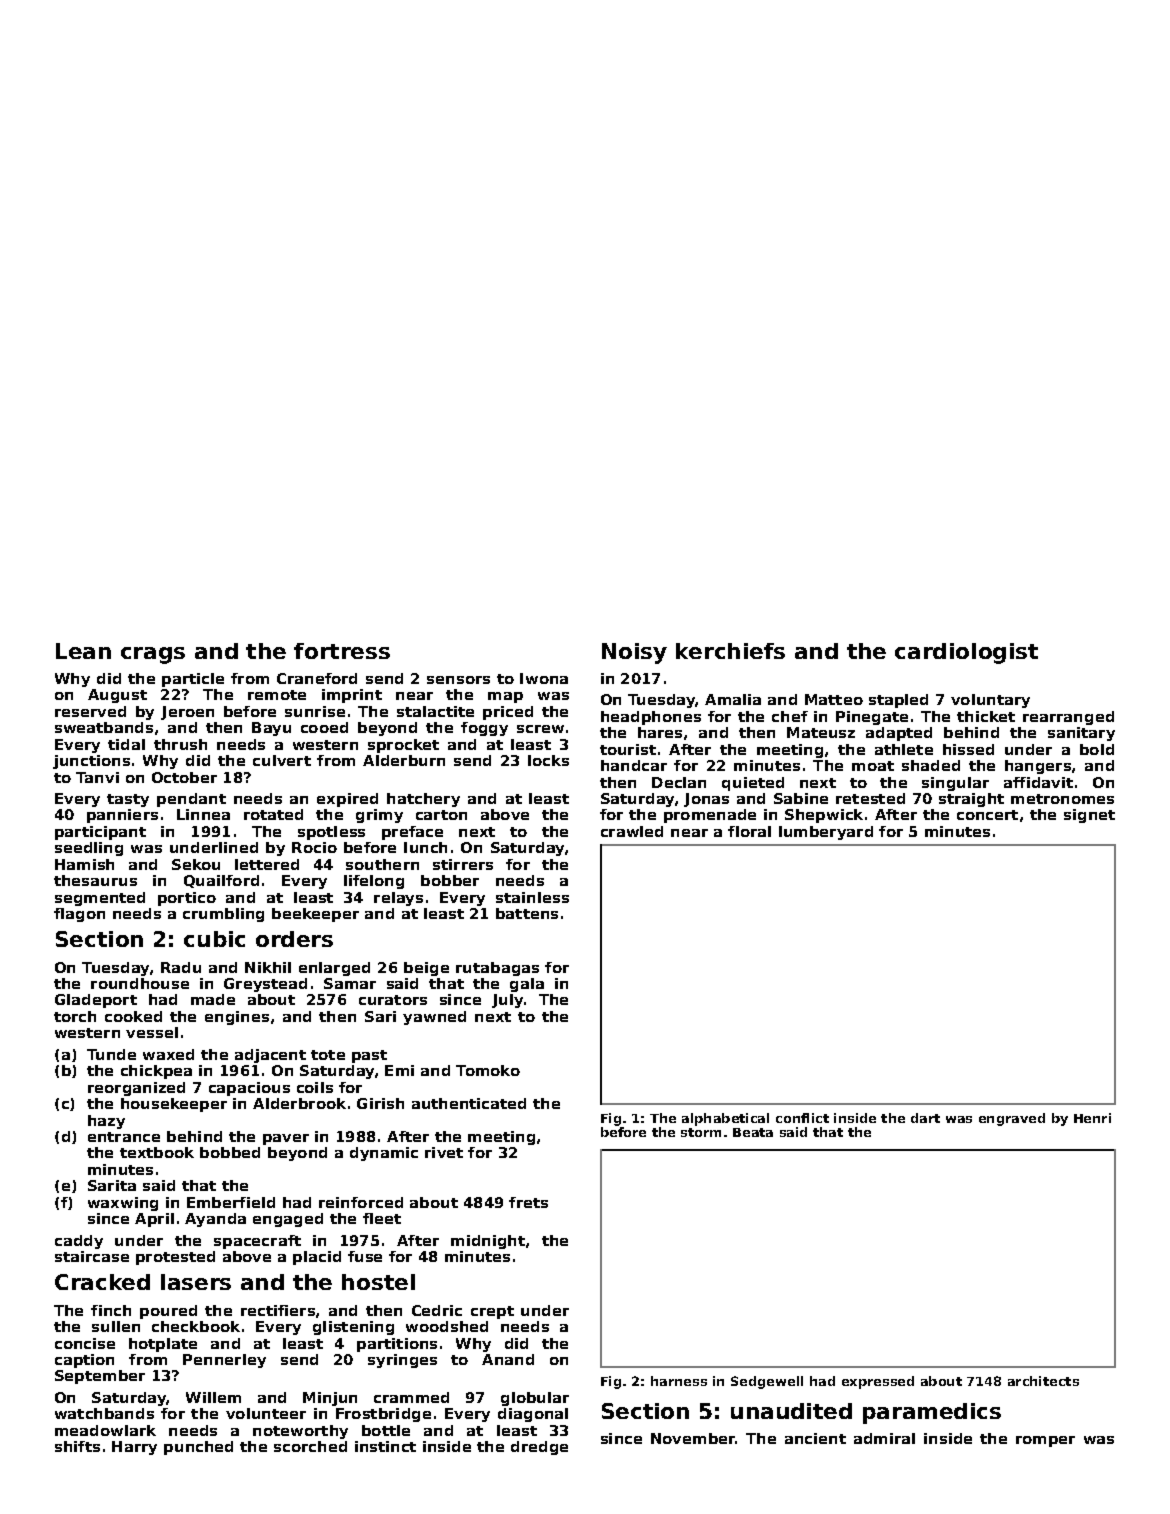  I want to click on Henri, so click(1092, 1118).
